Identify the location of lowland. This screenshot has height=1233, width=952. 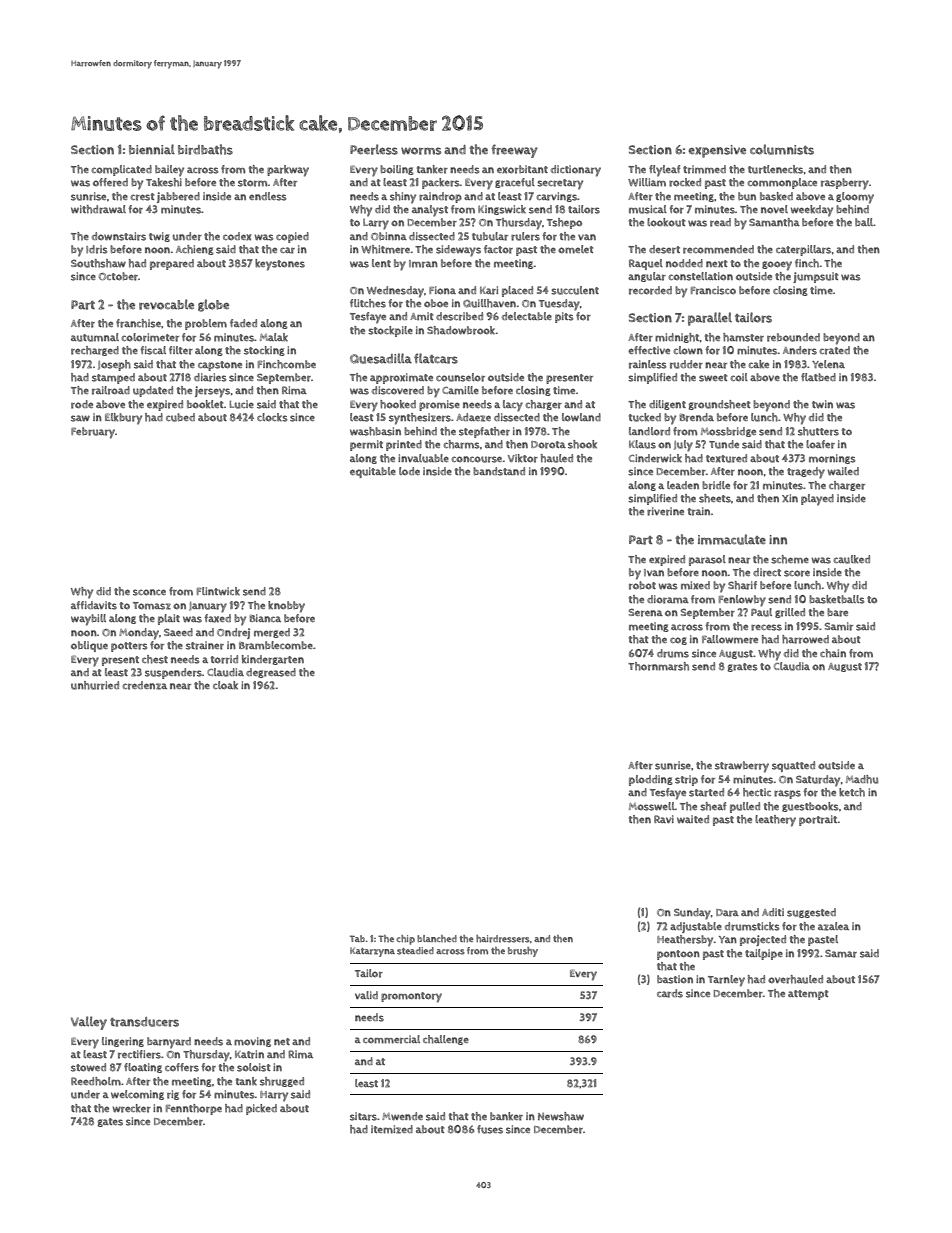
(581, 417).
